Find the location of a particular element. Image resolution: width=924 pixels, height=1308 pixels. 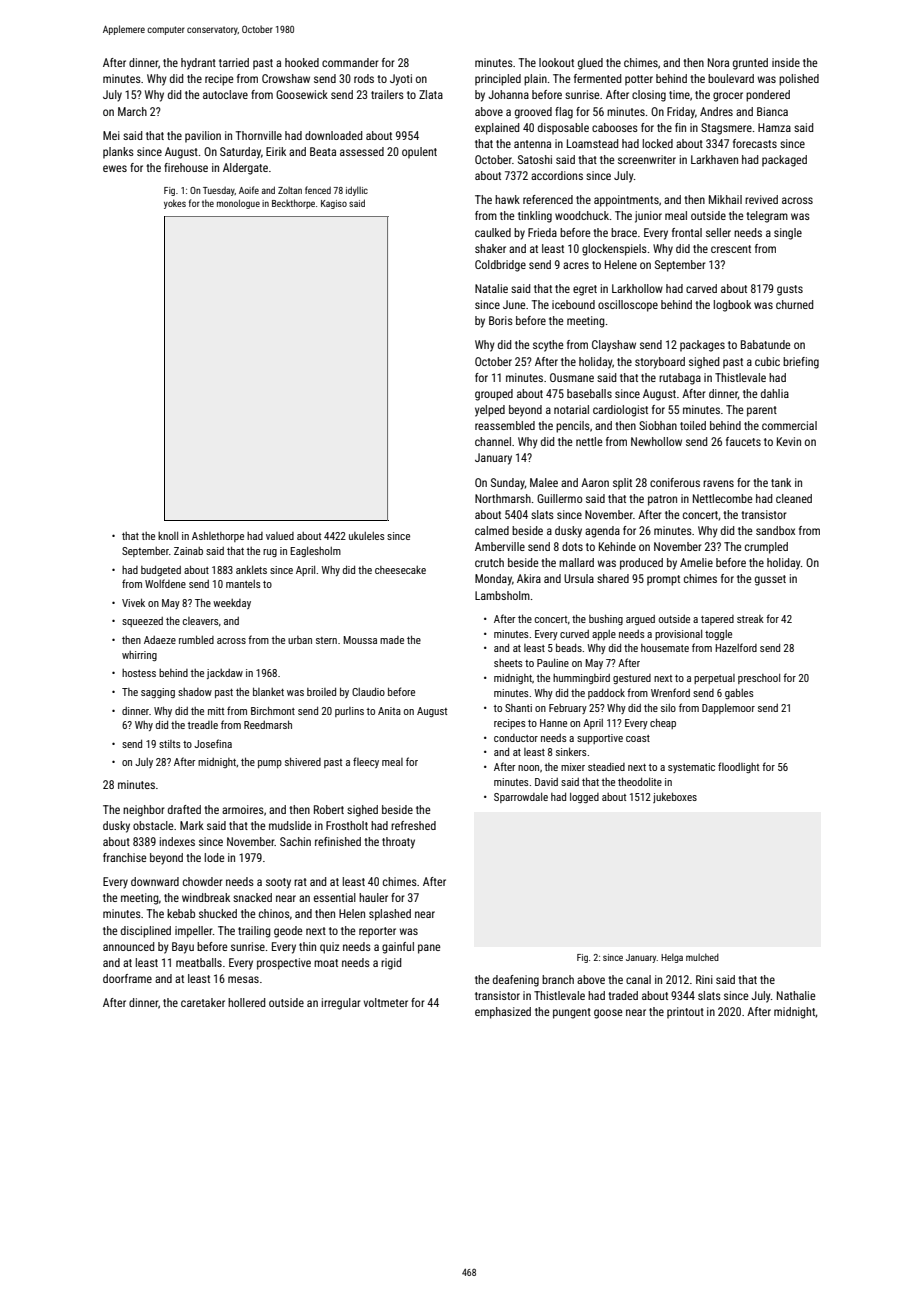

deafening is located at coordinates (516, 981).
